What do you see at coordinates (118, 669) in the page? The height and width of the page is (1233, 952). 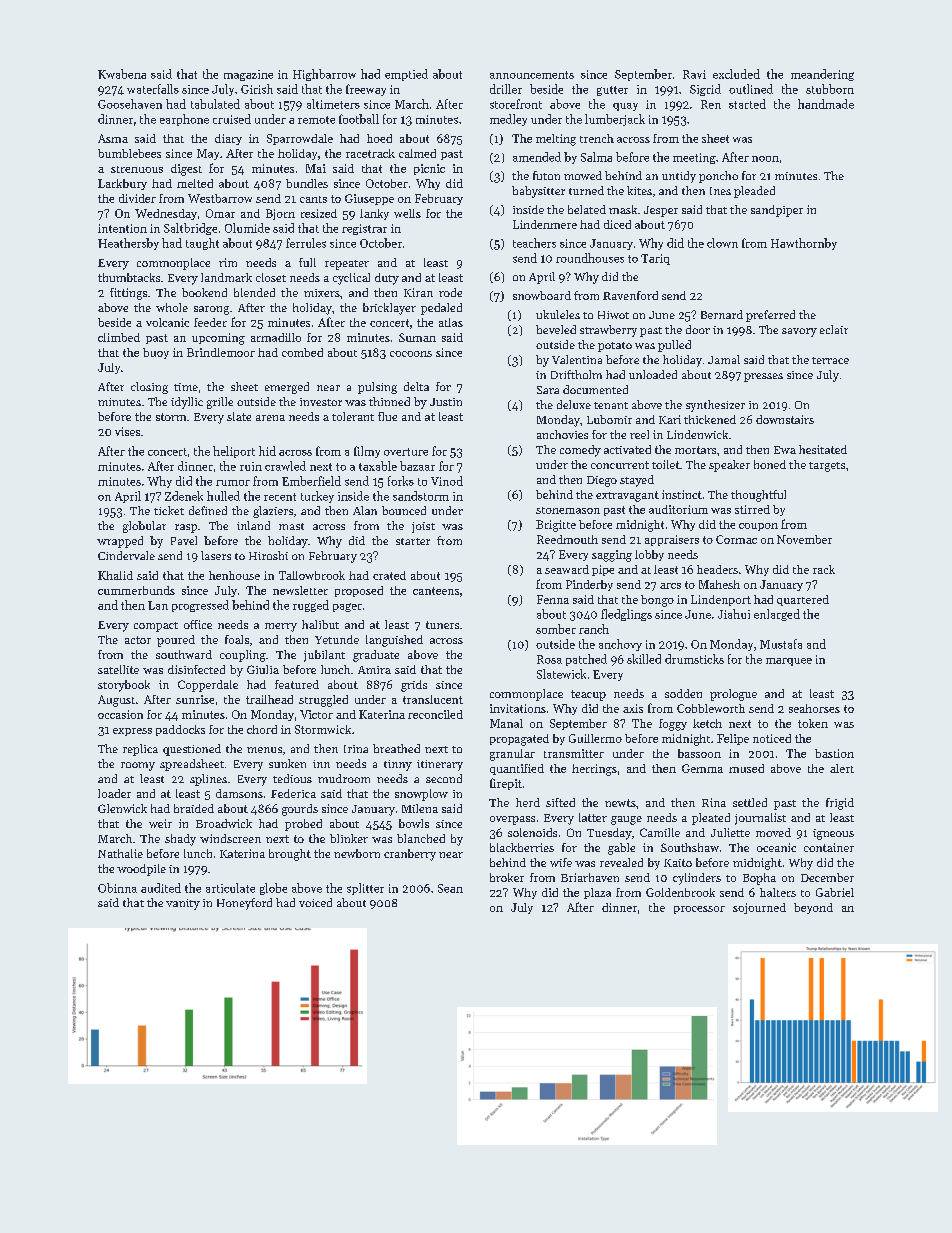 I see `satellite` at bounding box center [118, 669].
